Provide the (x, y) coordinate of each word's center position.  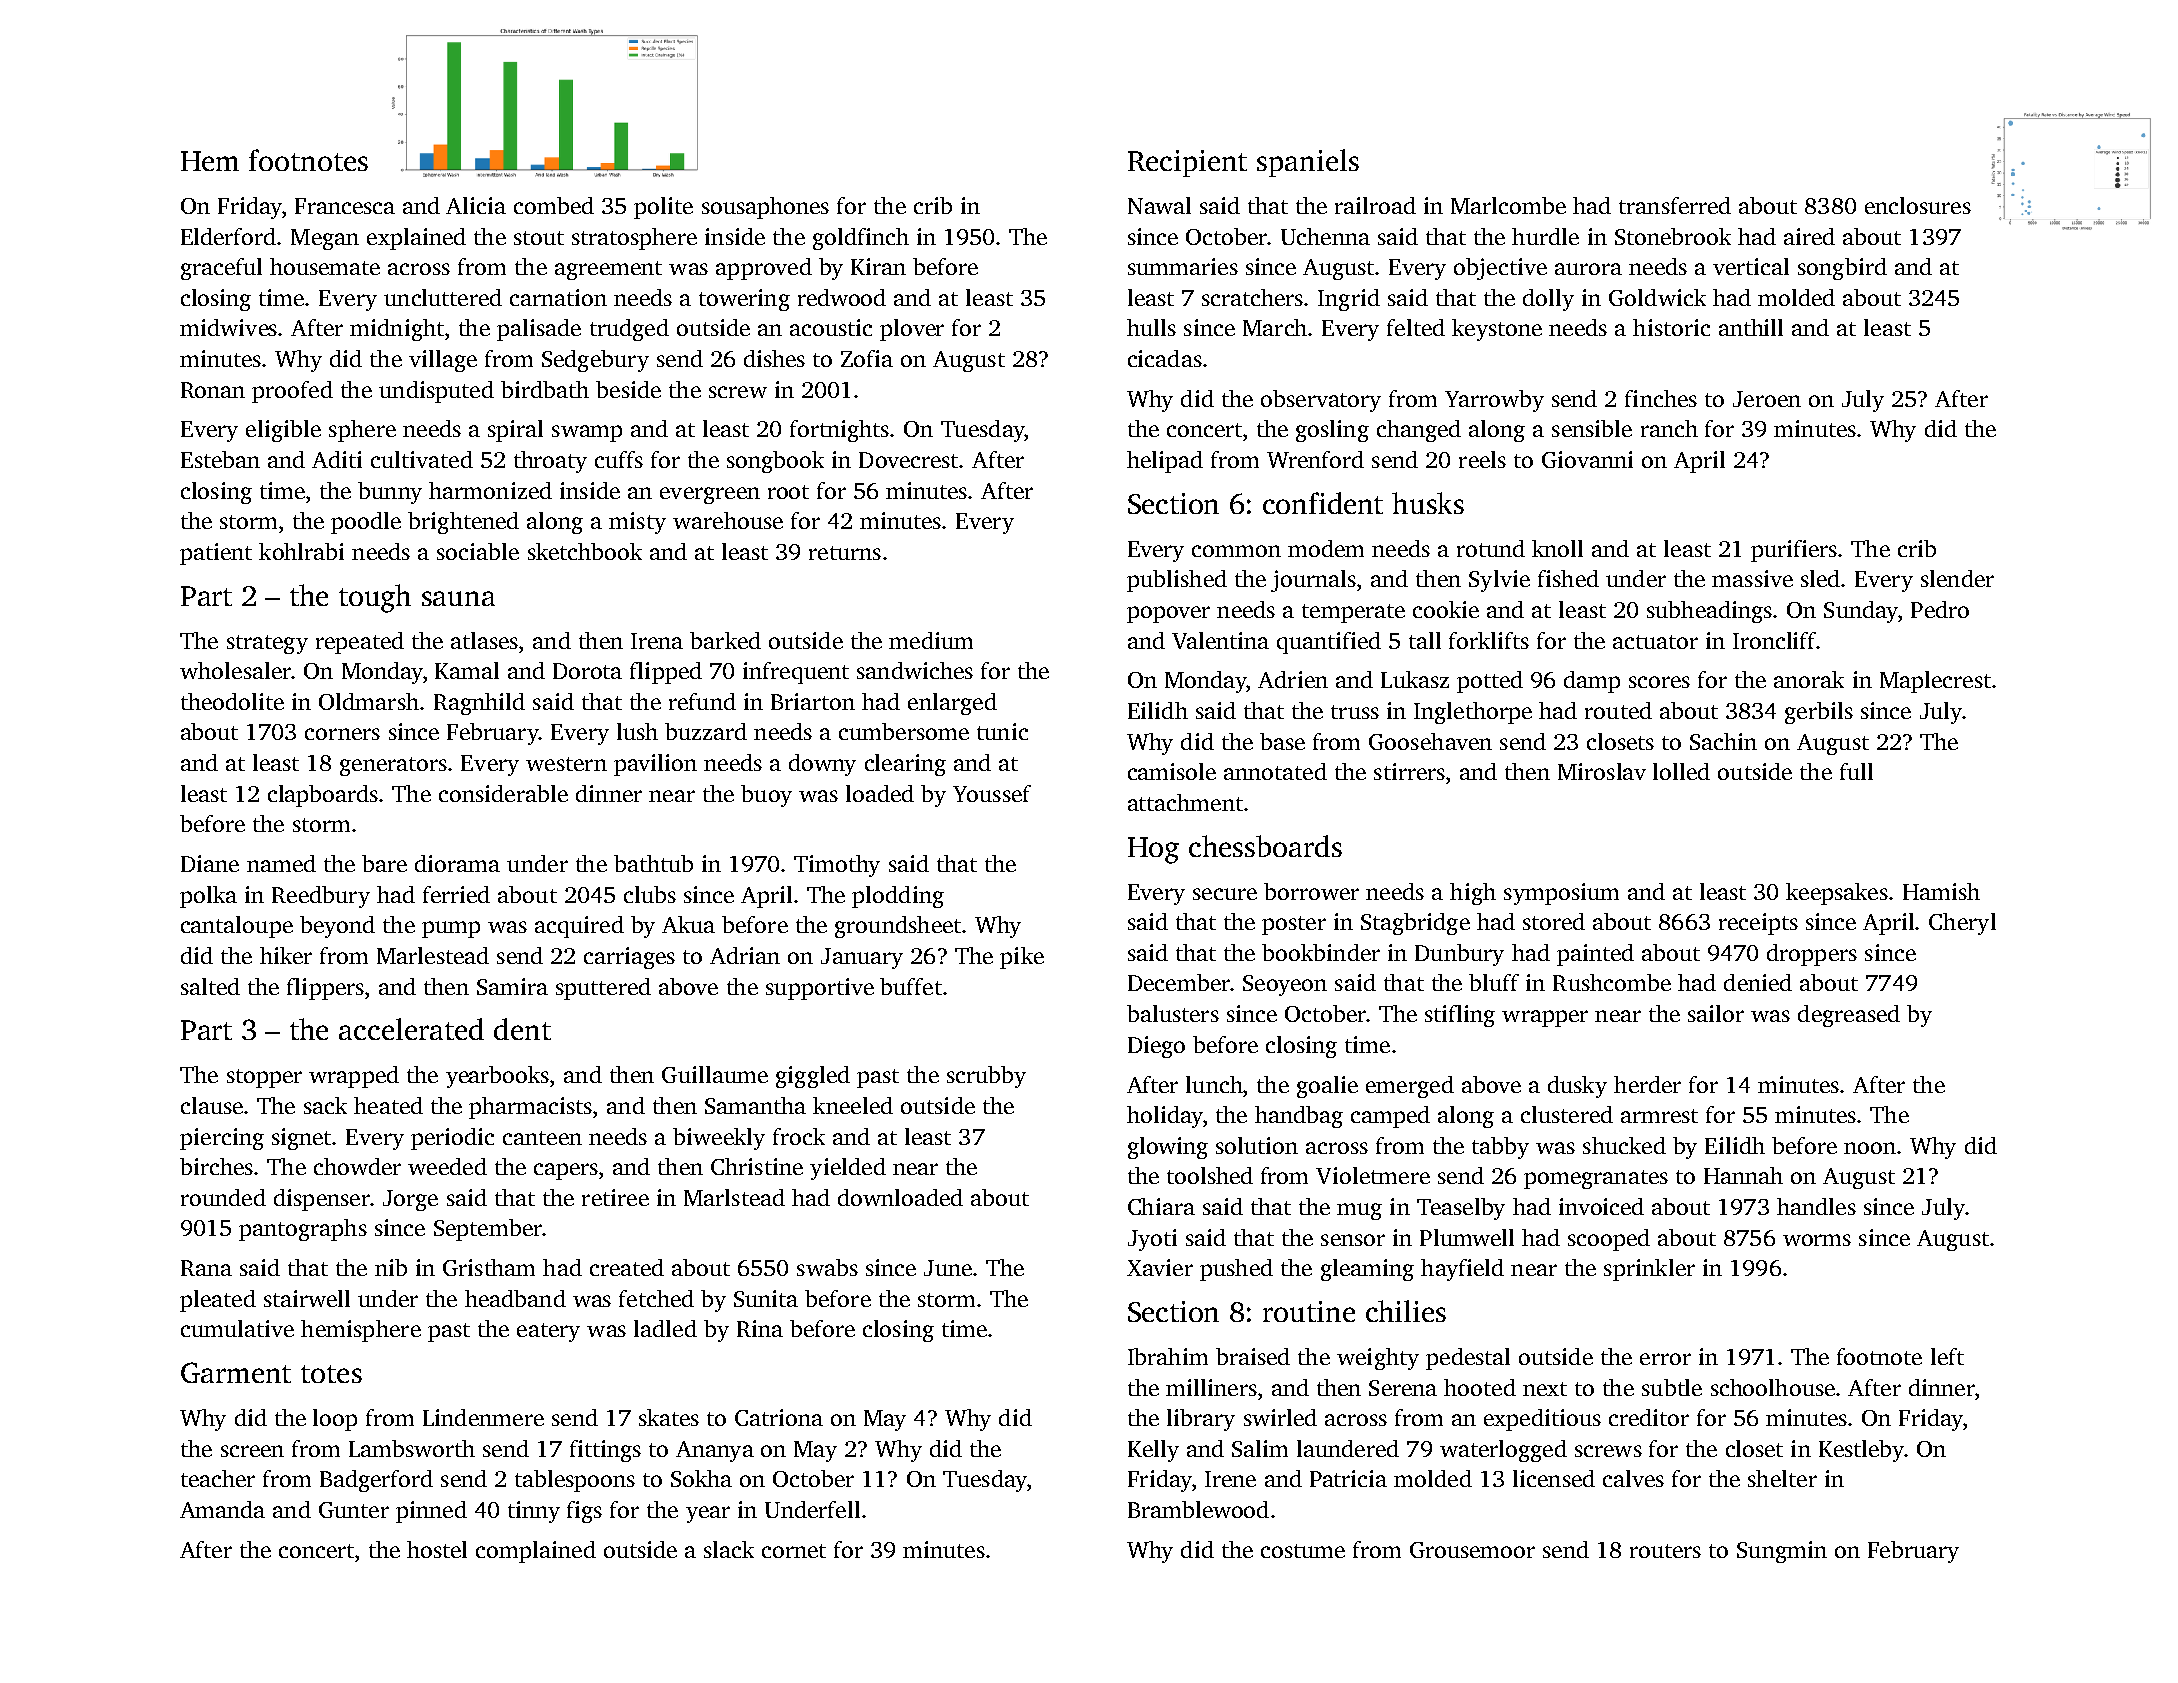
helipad (1165, 462)
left (1947, 1356)
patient (216, 554)
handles (1816, 1206)
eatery (548, 1332)
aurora (1588, 269)
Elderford (228, 236)
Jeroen (1767, 399)
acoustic (831, 327)
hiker (286, 955)
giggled (813, 1077)
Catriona (779, 1417)
